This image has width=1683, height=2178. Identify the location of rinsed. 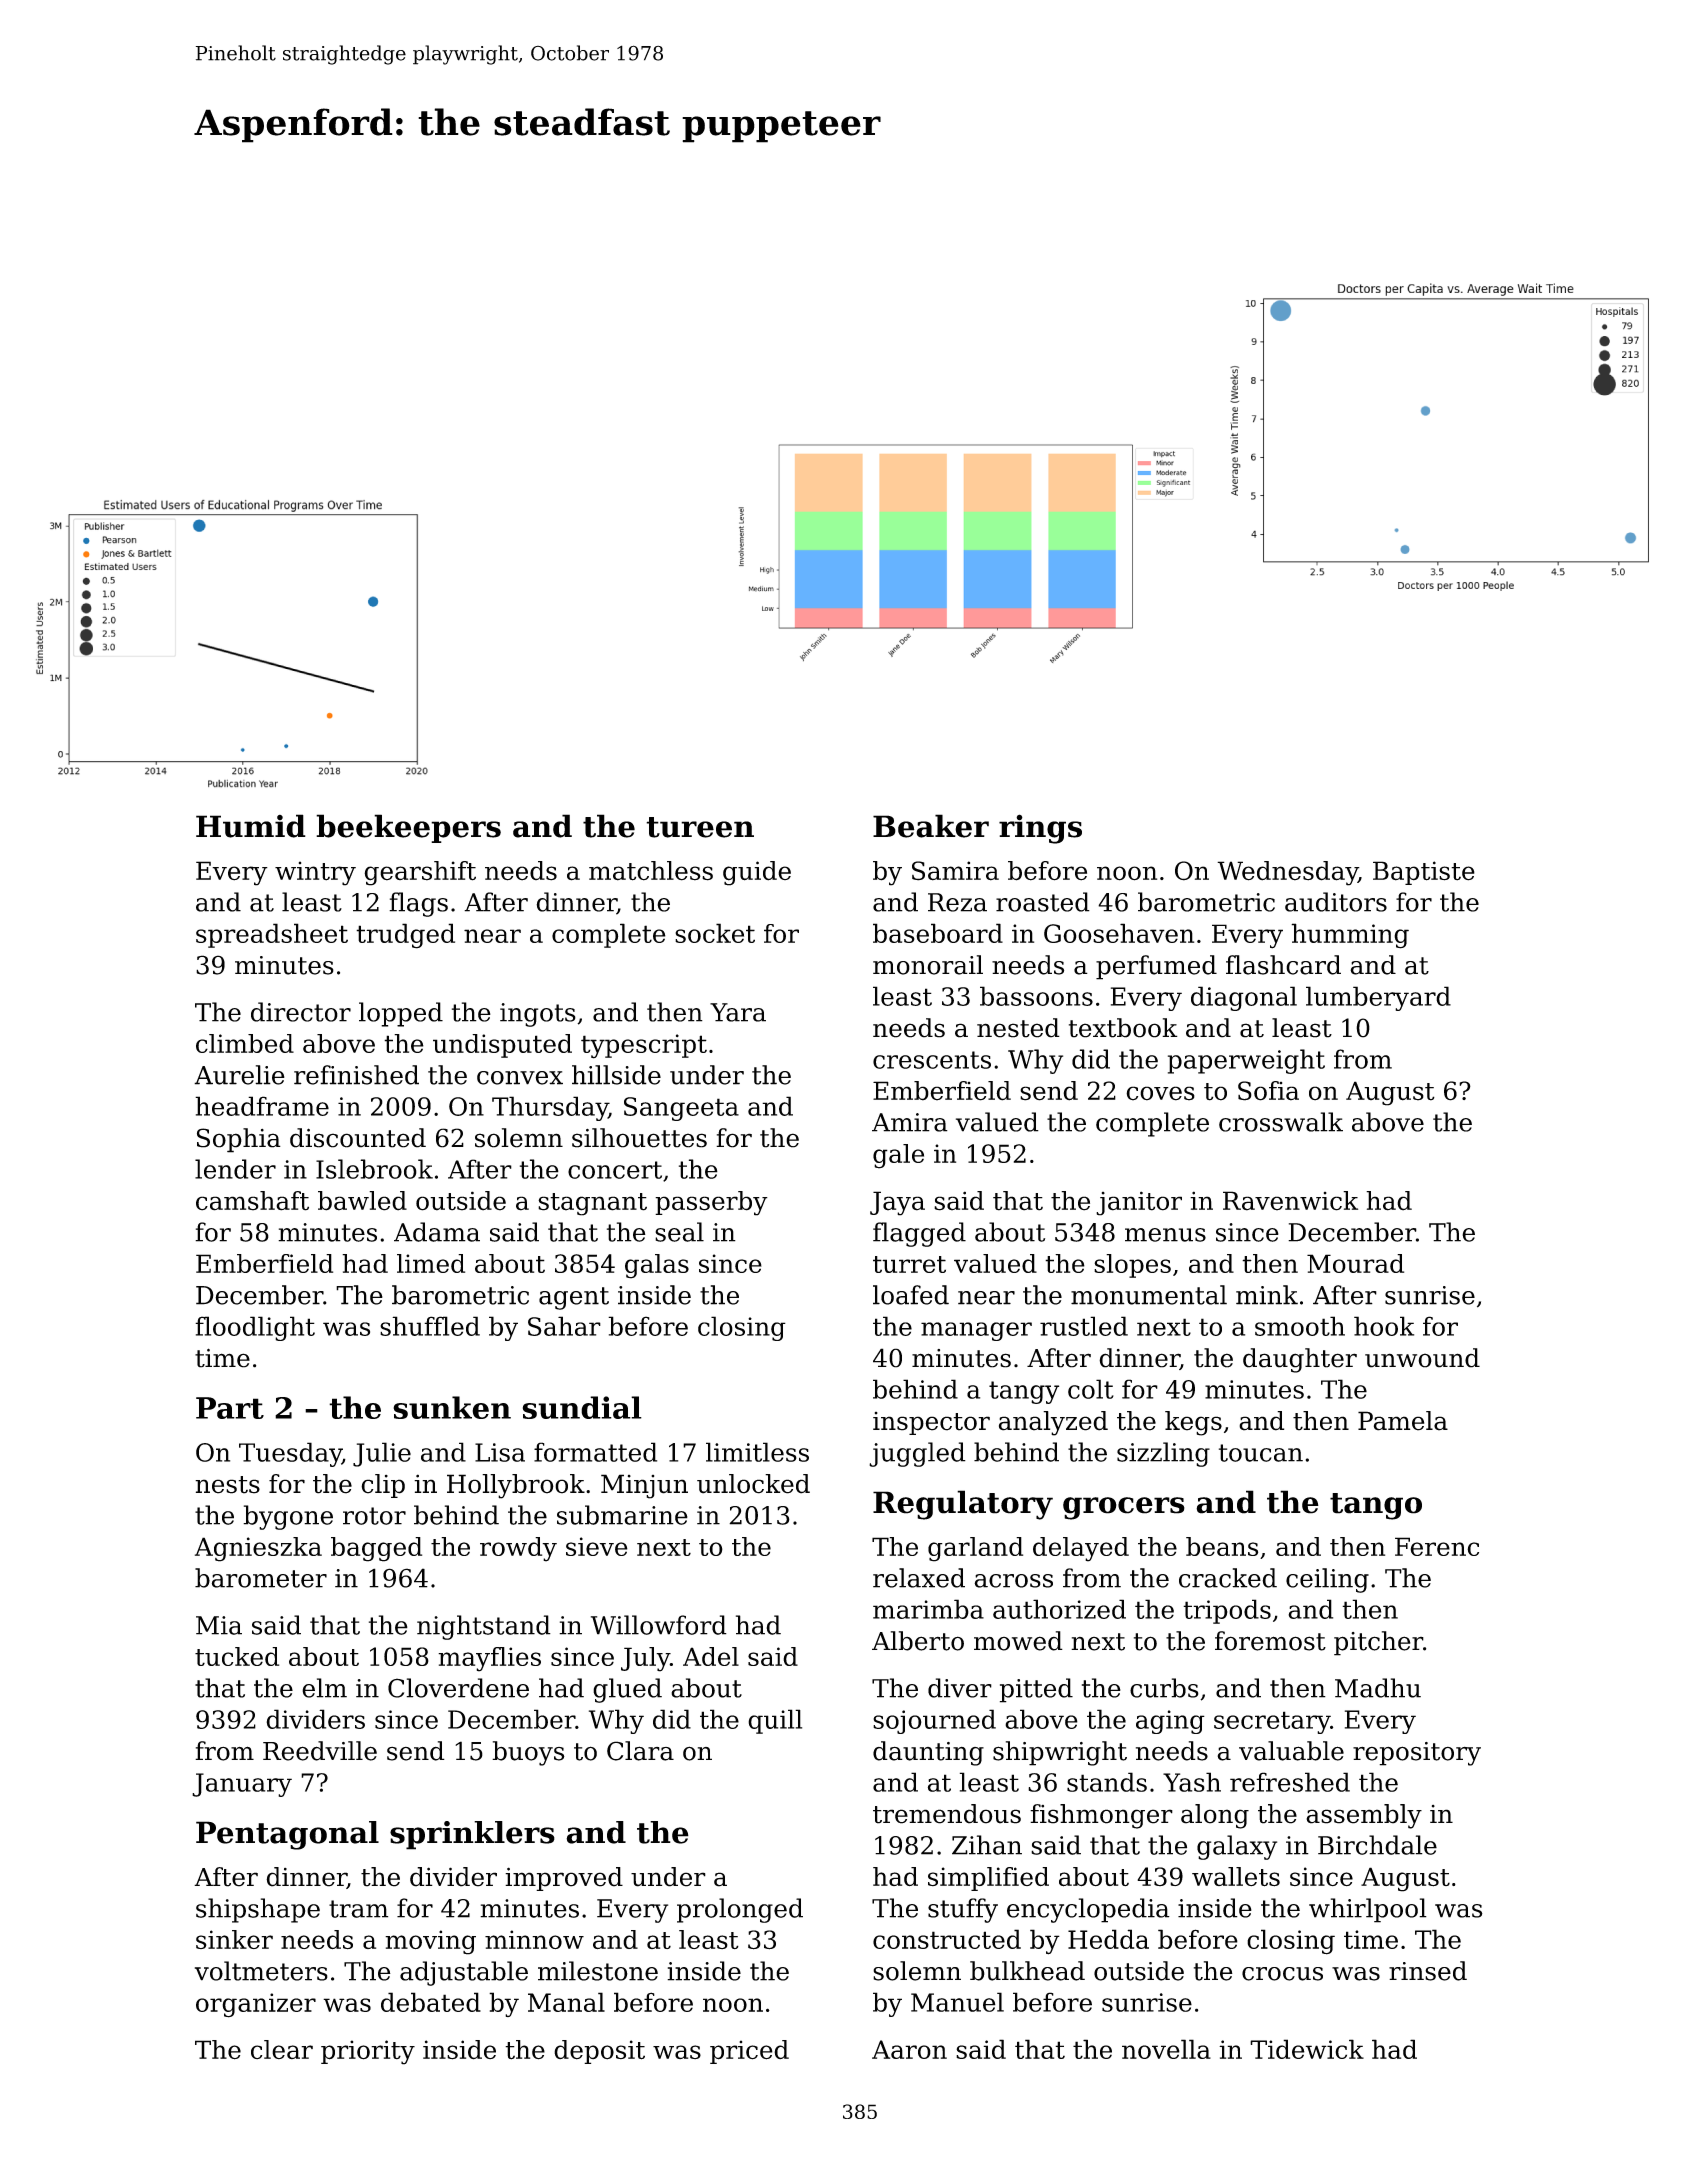
(1428, 1971).
